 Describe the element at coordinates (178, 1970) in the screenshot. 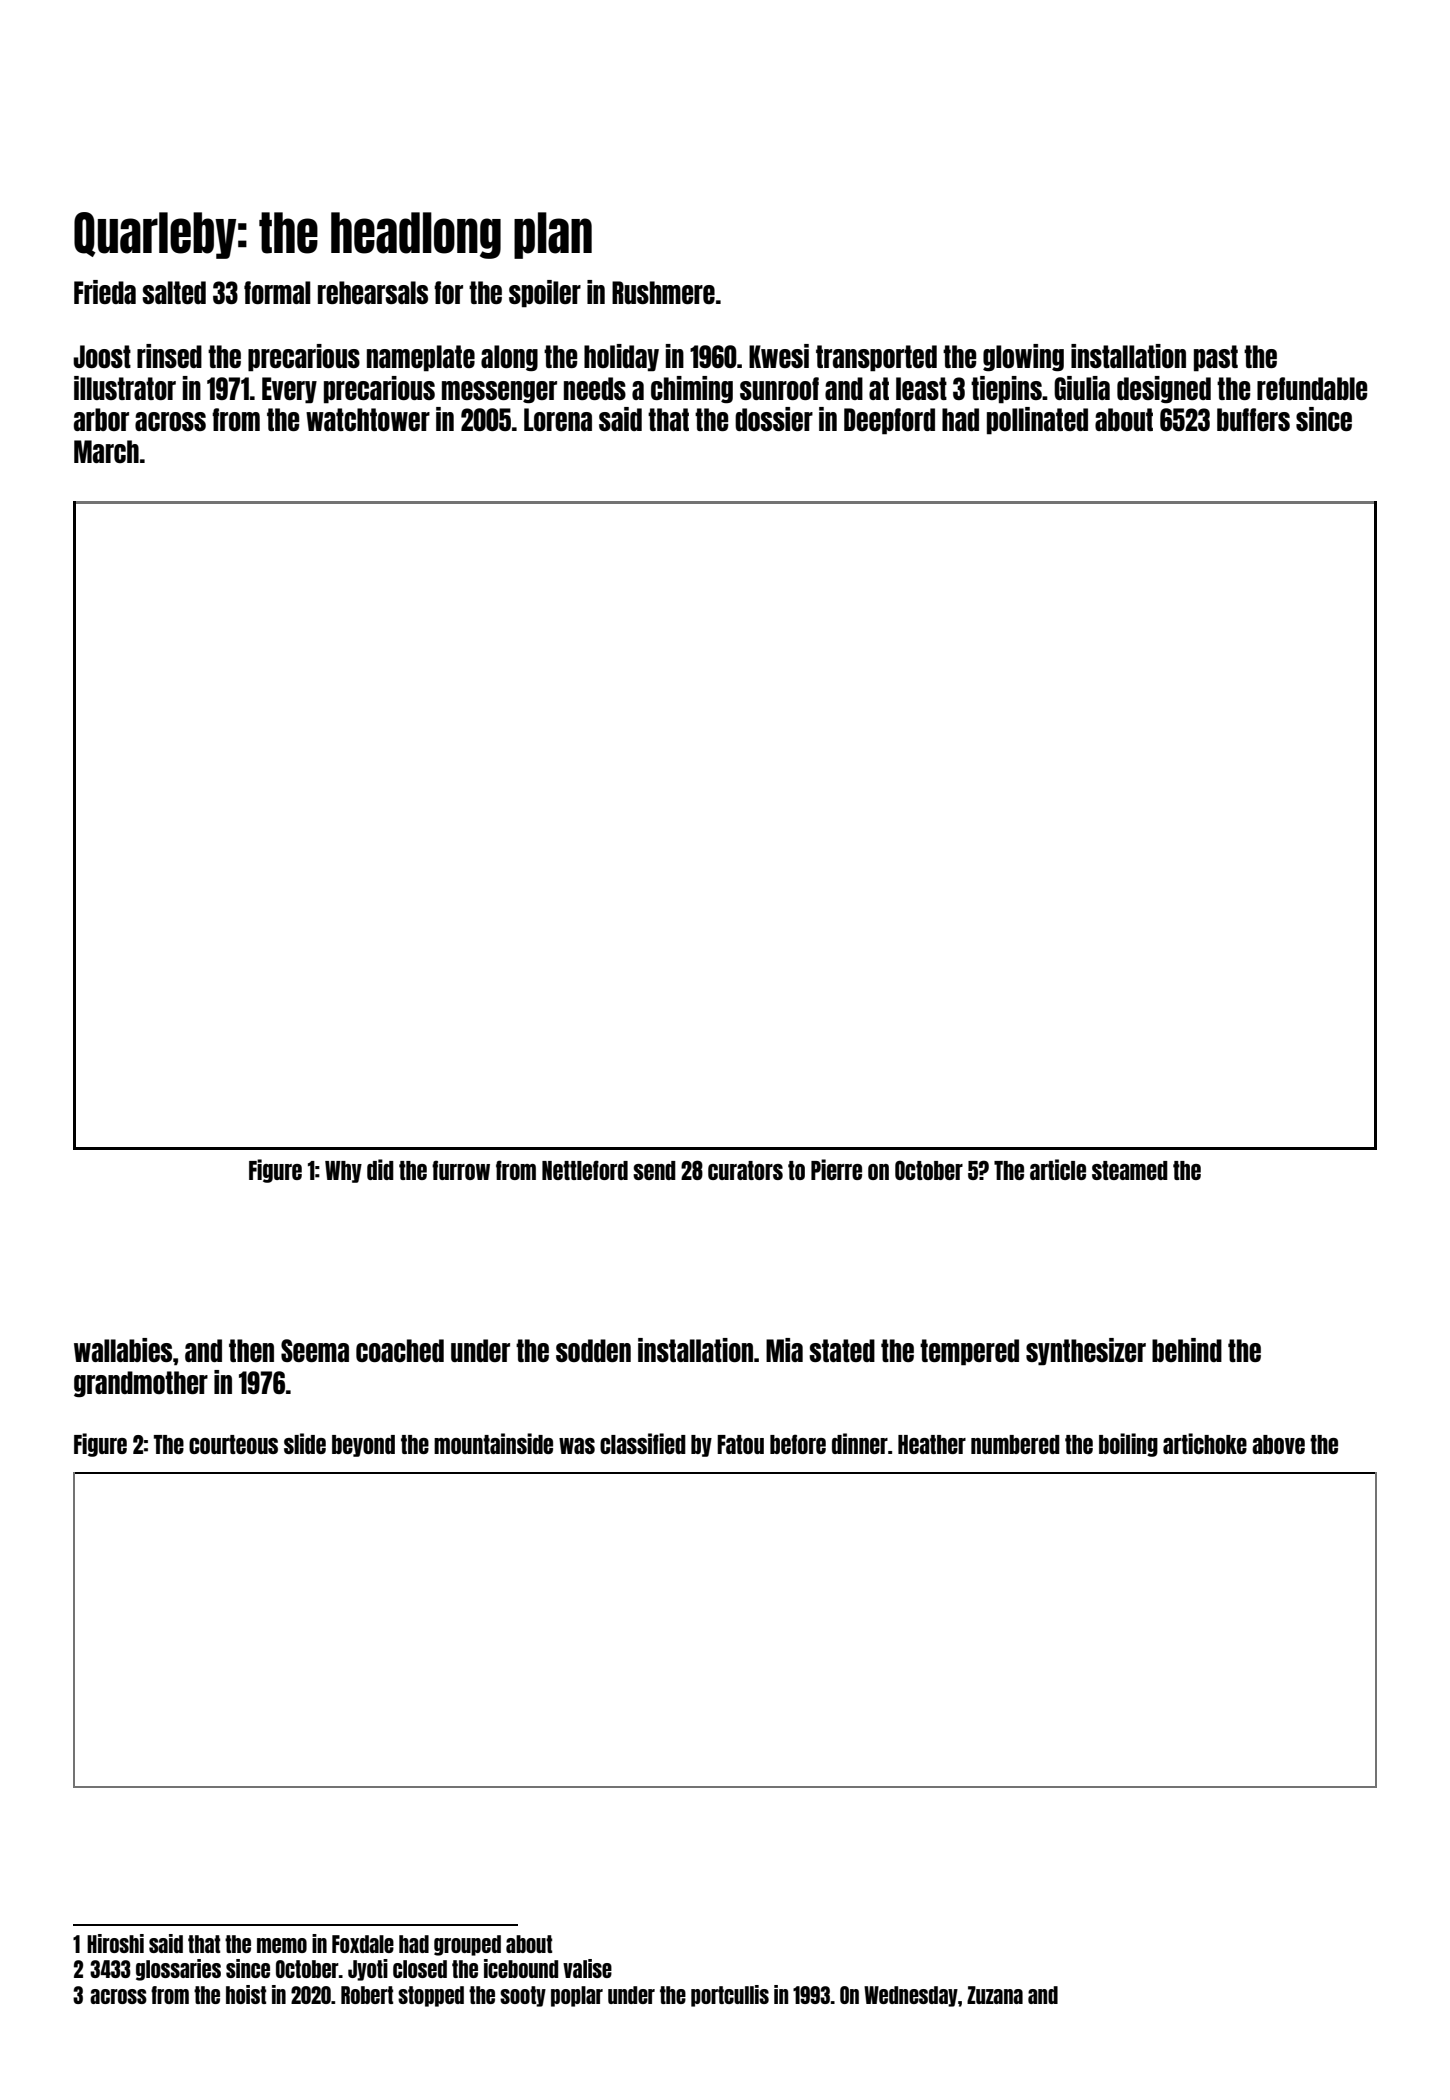

I see `glossaries` at that location.
